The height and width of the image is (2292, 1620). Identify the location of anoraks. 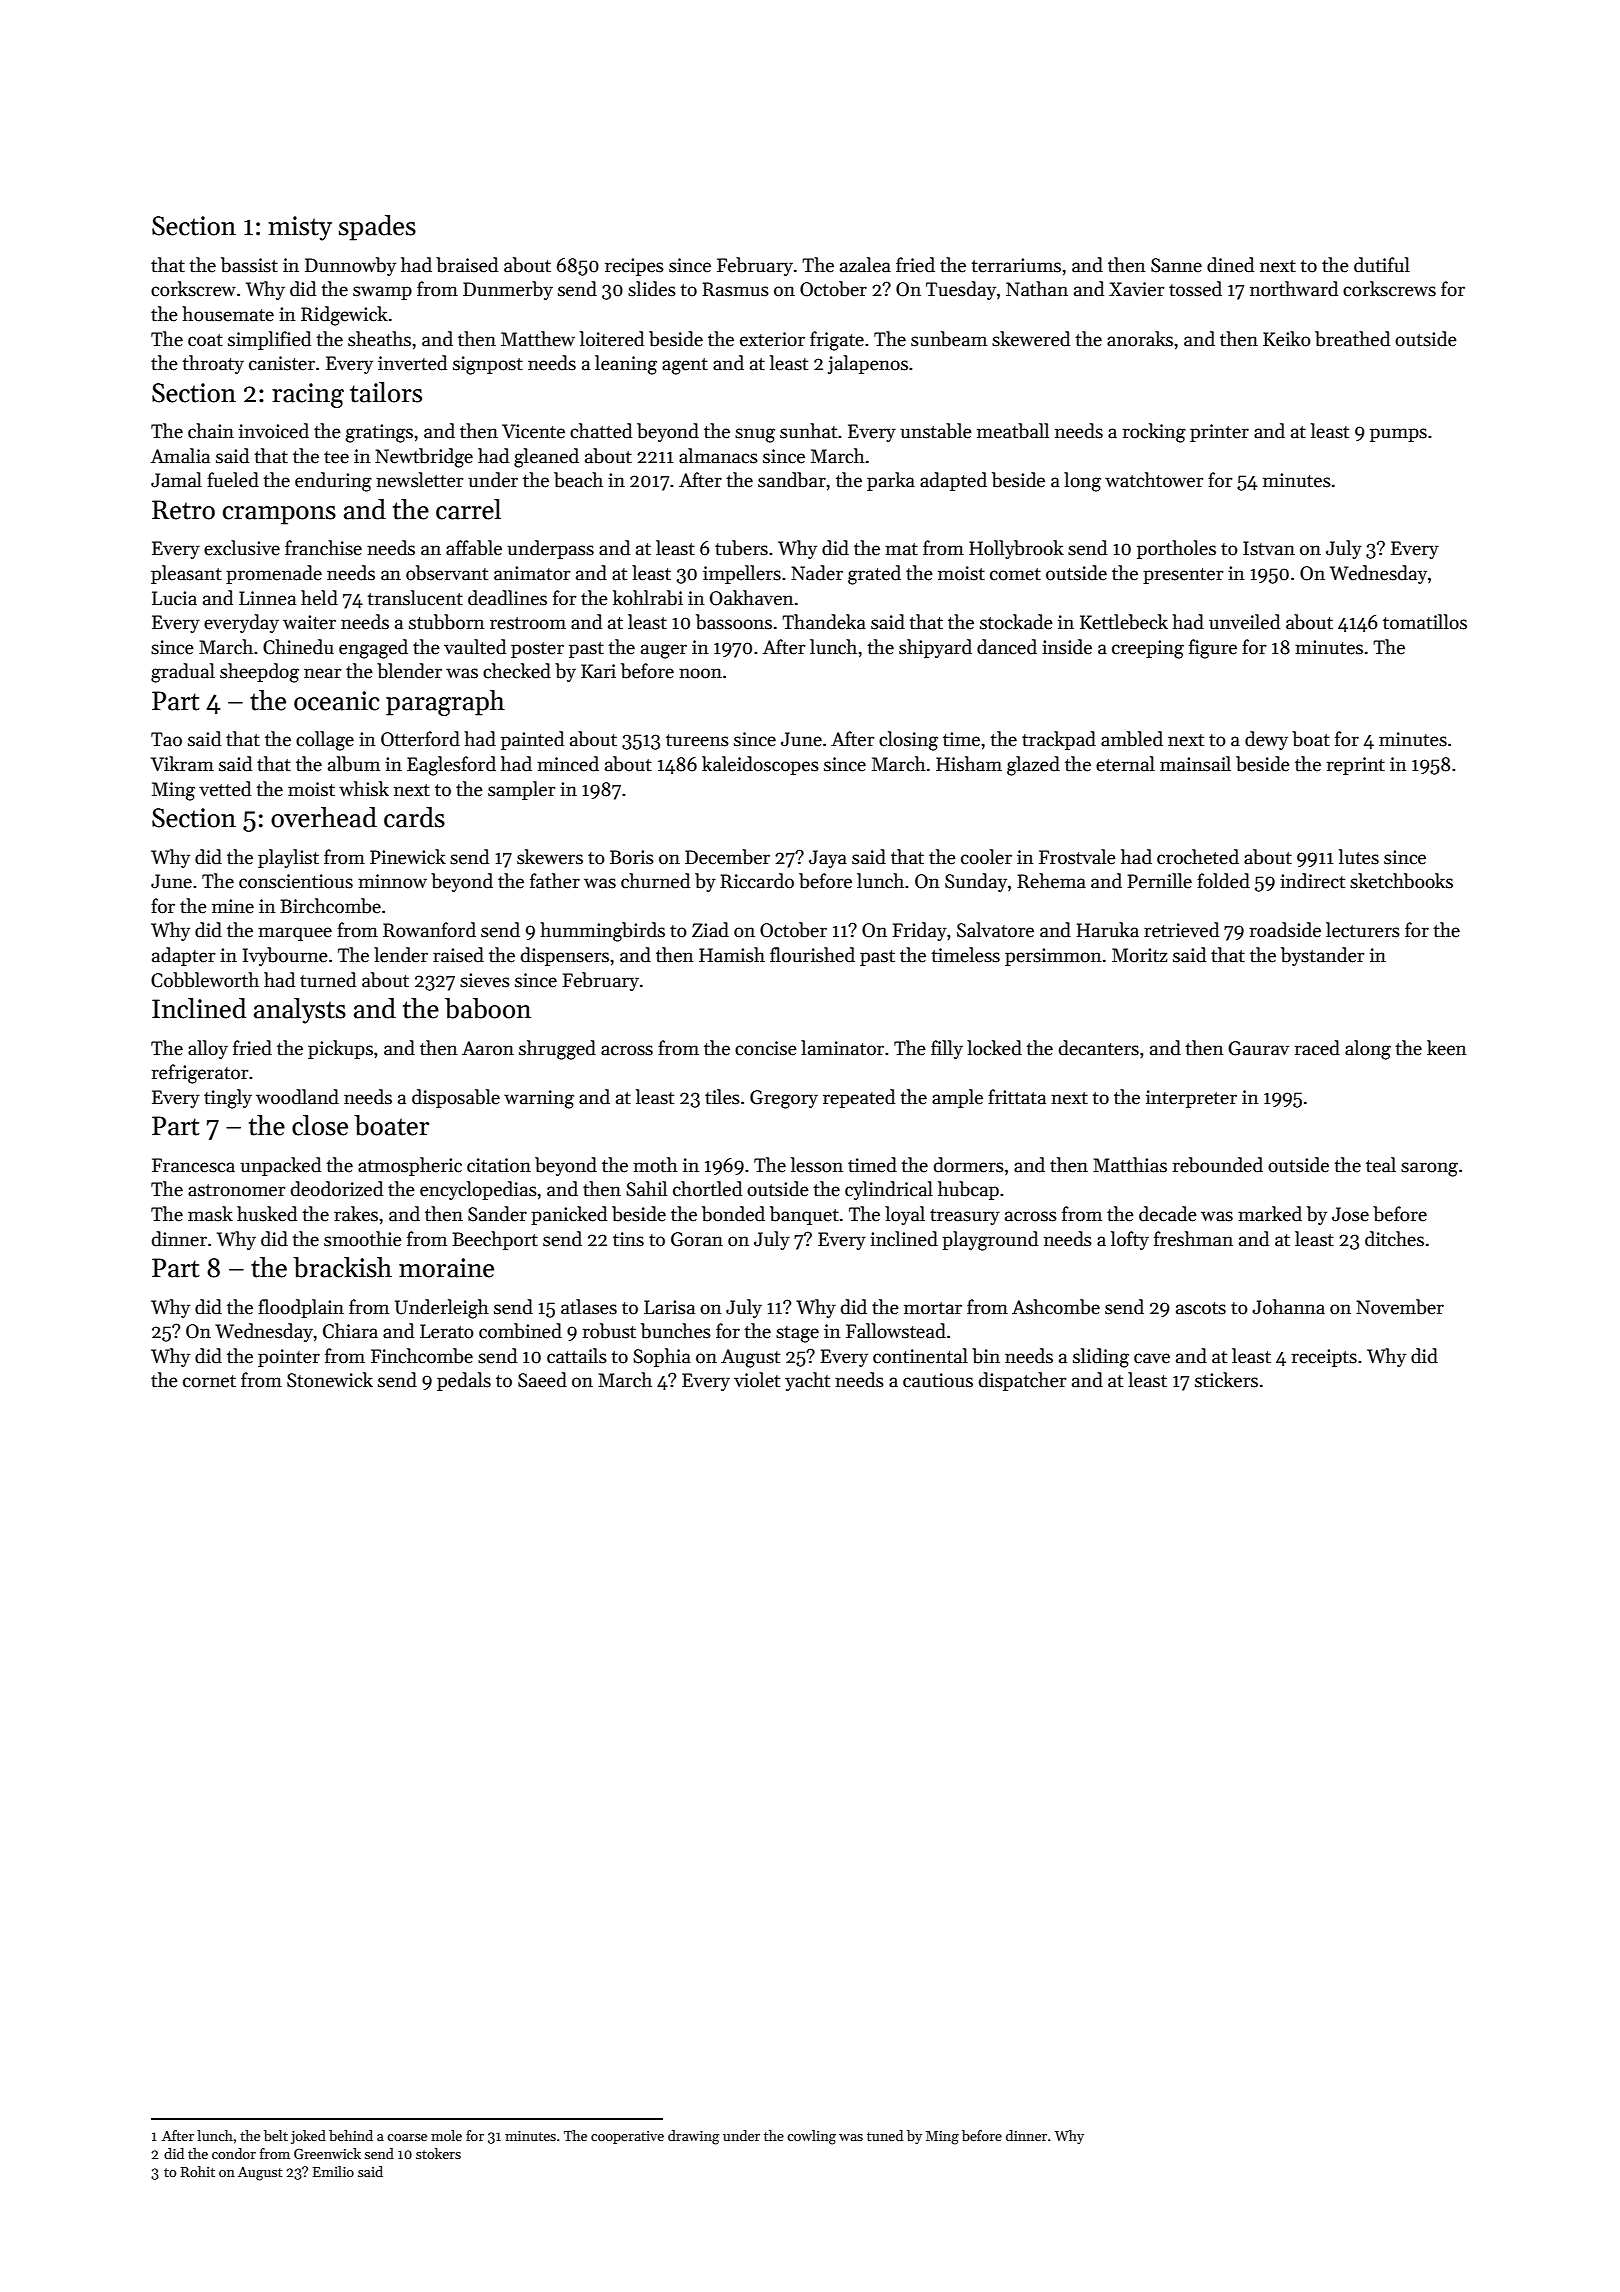
(1140, 339).
